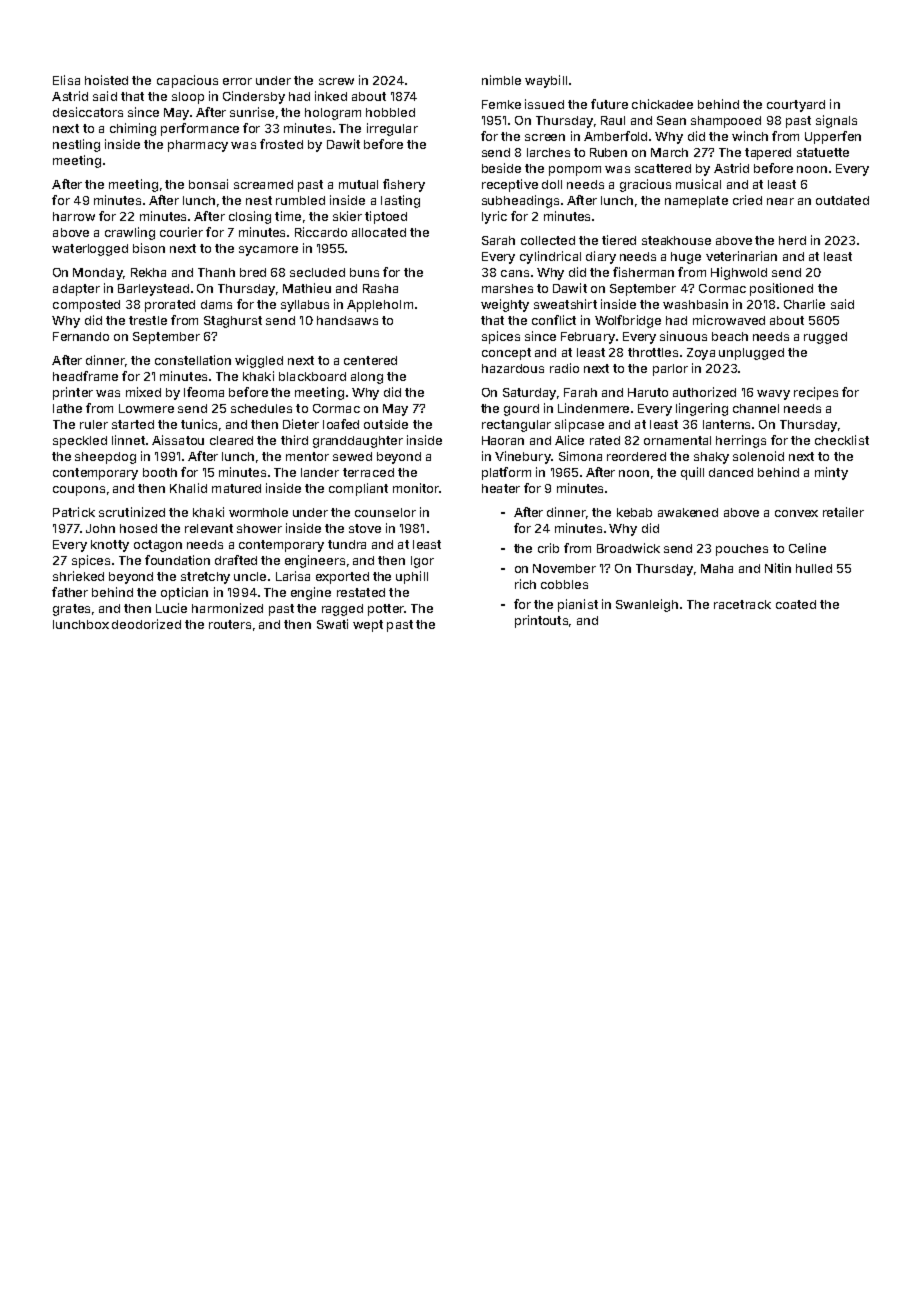 The width and height of the screenshot is (924, 1308). I want to click on nimble, so click(501, 80).
